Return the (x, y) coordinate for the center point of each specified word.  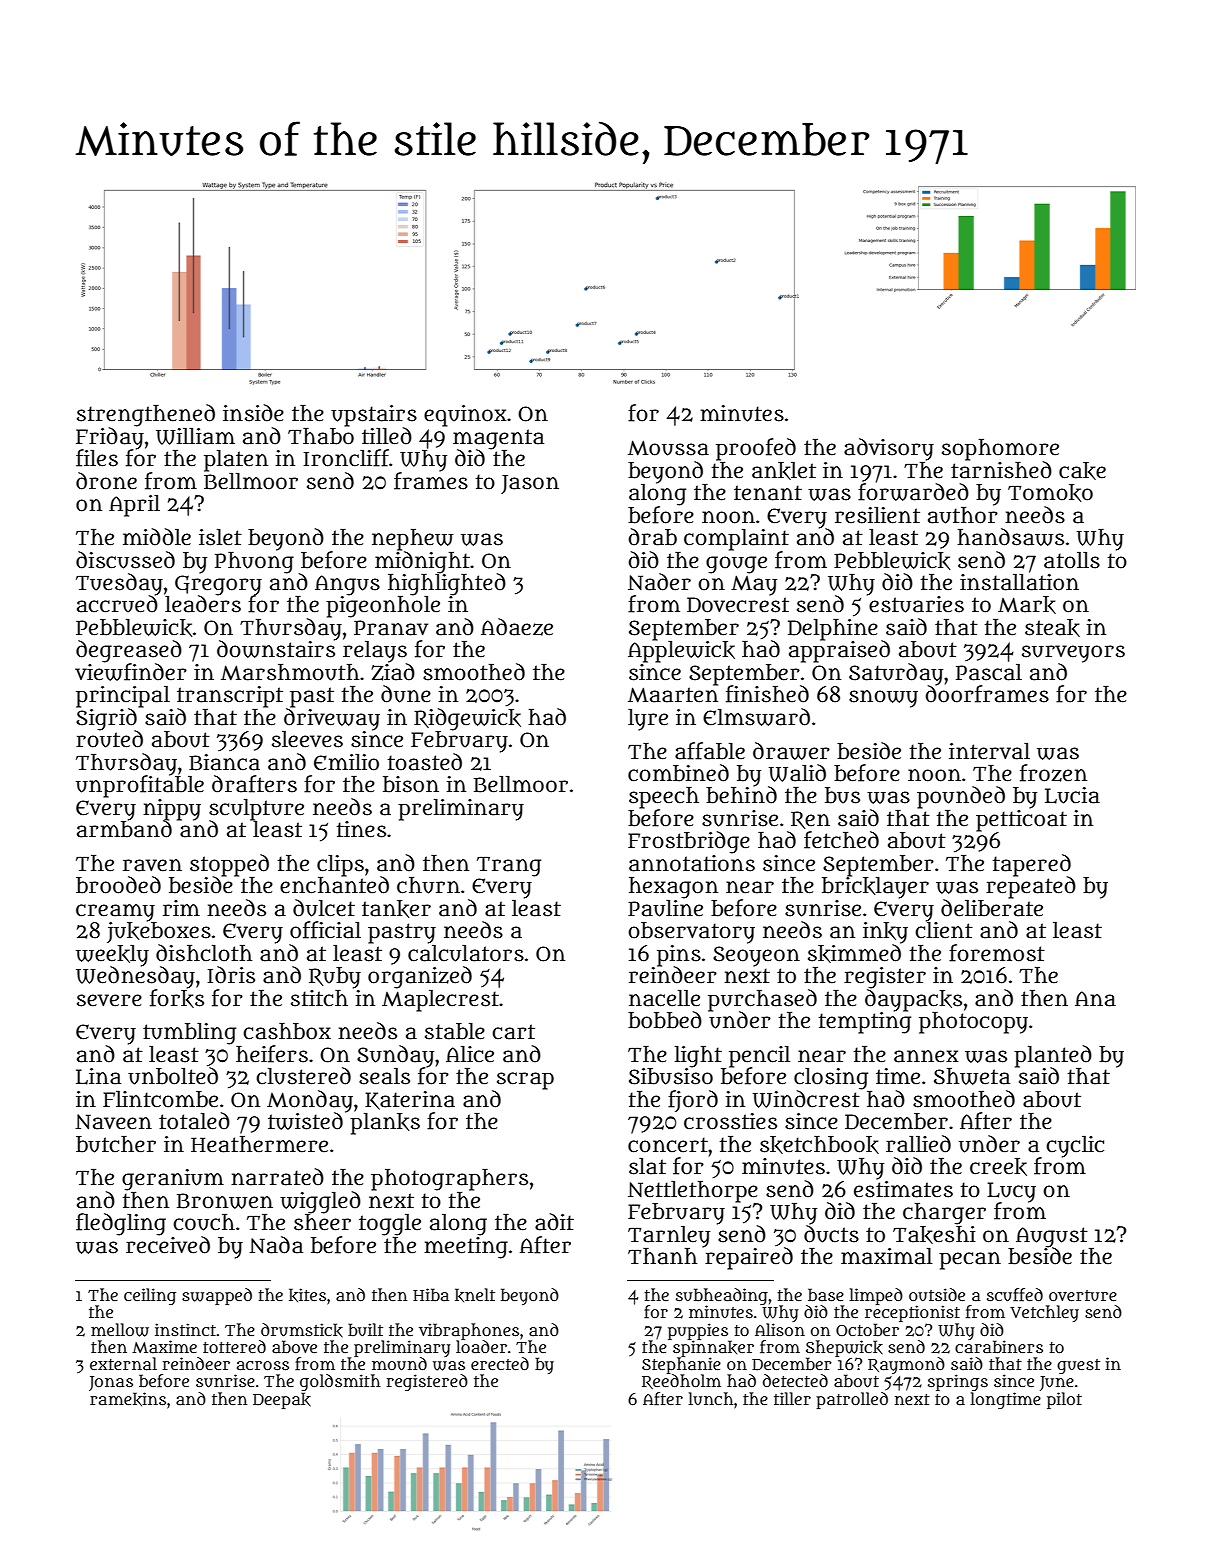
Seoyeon (756, 956)
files (97, 458)
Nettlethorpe (693, 1191)
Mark (1027, 605)
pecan (970, 1261)
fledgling (121, 1224)
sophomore (1000, 450)
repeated (1031, 887)
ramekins (128, 1399)
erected (500, 1363)
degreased (129, 651)
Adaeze (517, 627)
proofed (756, 449)
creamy (115, 912)
